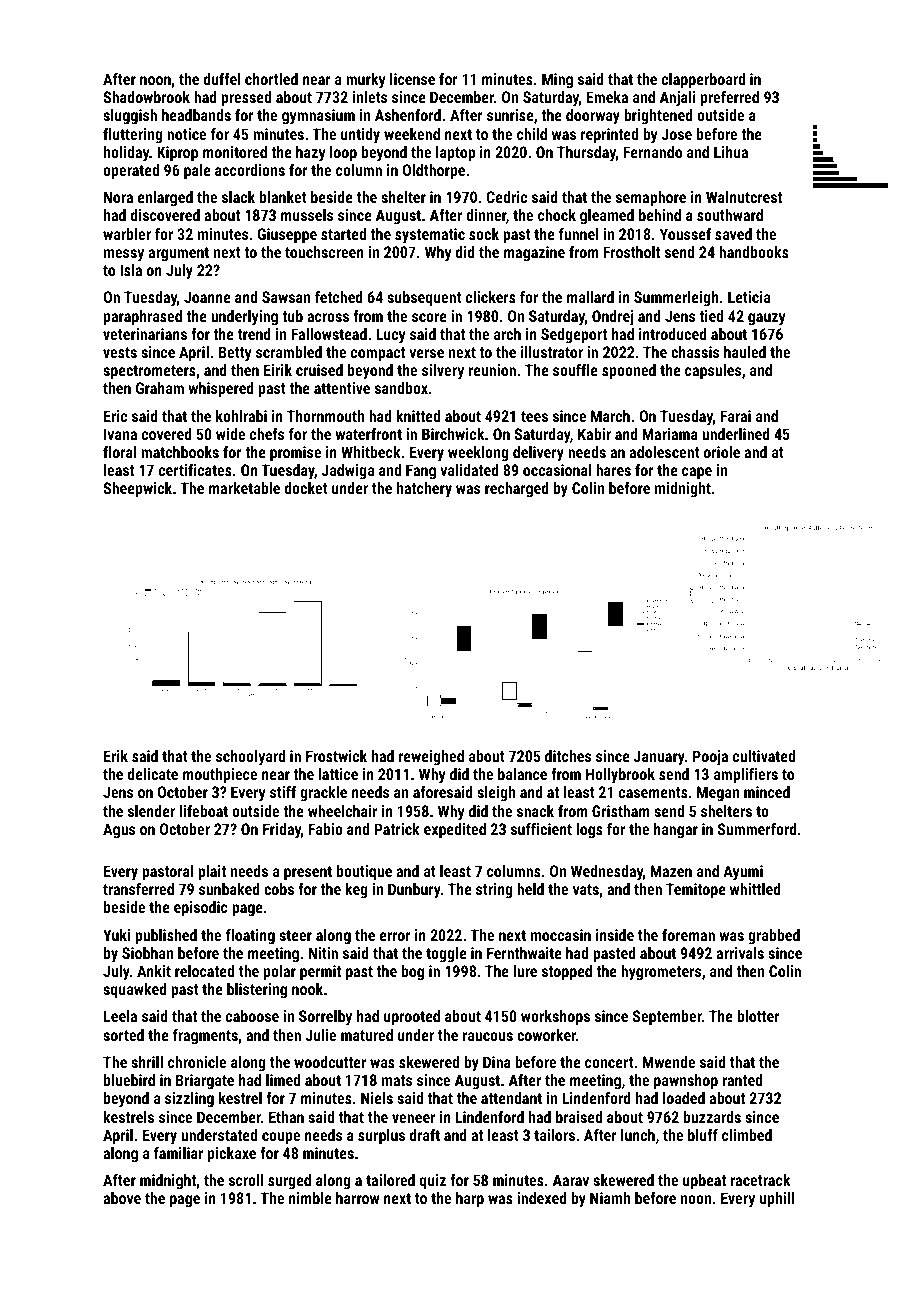 This screenshot has width=908, height=1316. Describe the element at coordinates (758, 1016) in the screenshot. I see `blotter` at that location.
